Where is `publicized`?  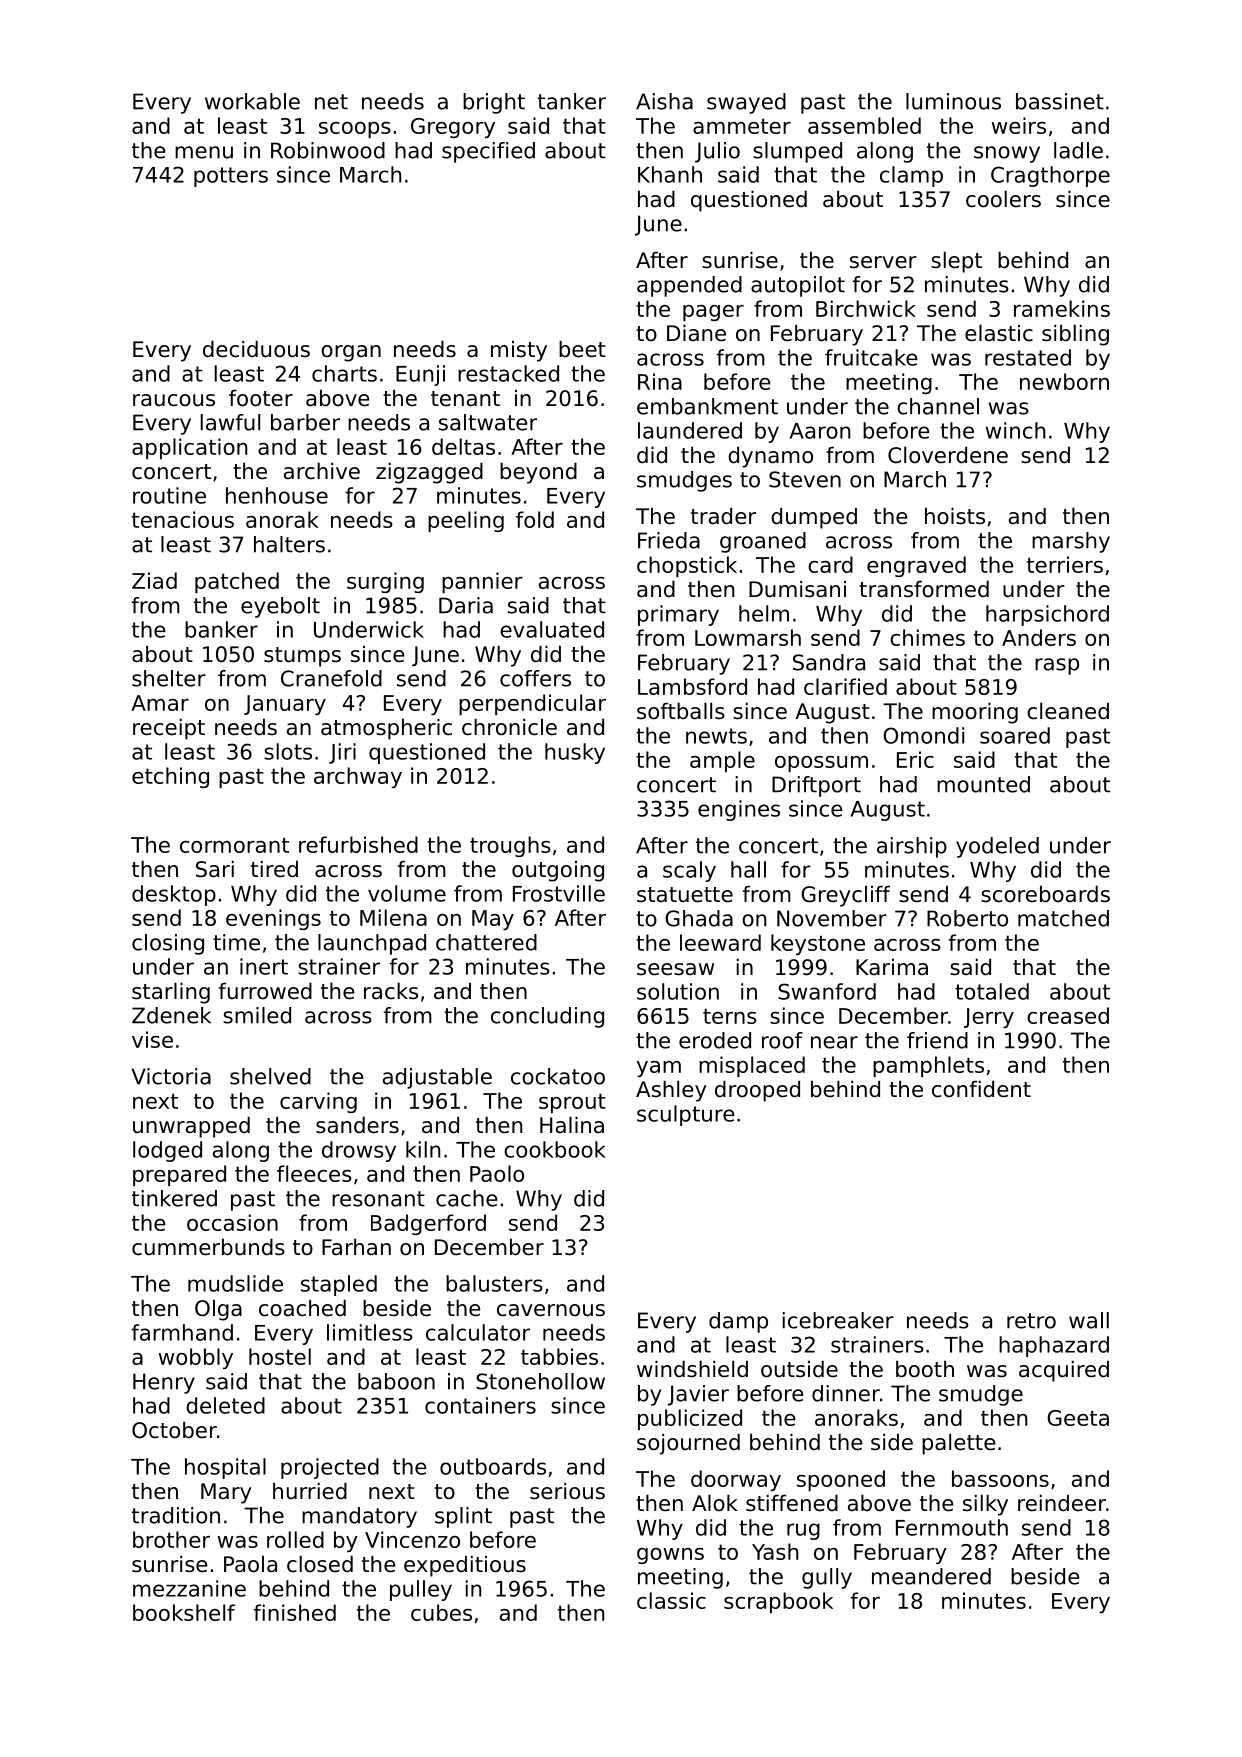 publicized is located at coordinates (690, 1419).
